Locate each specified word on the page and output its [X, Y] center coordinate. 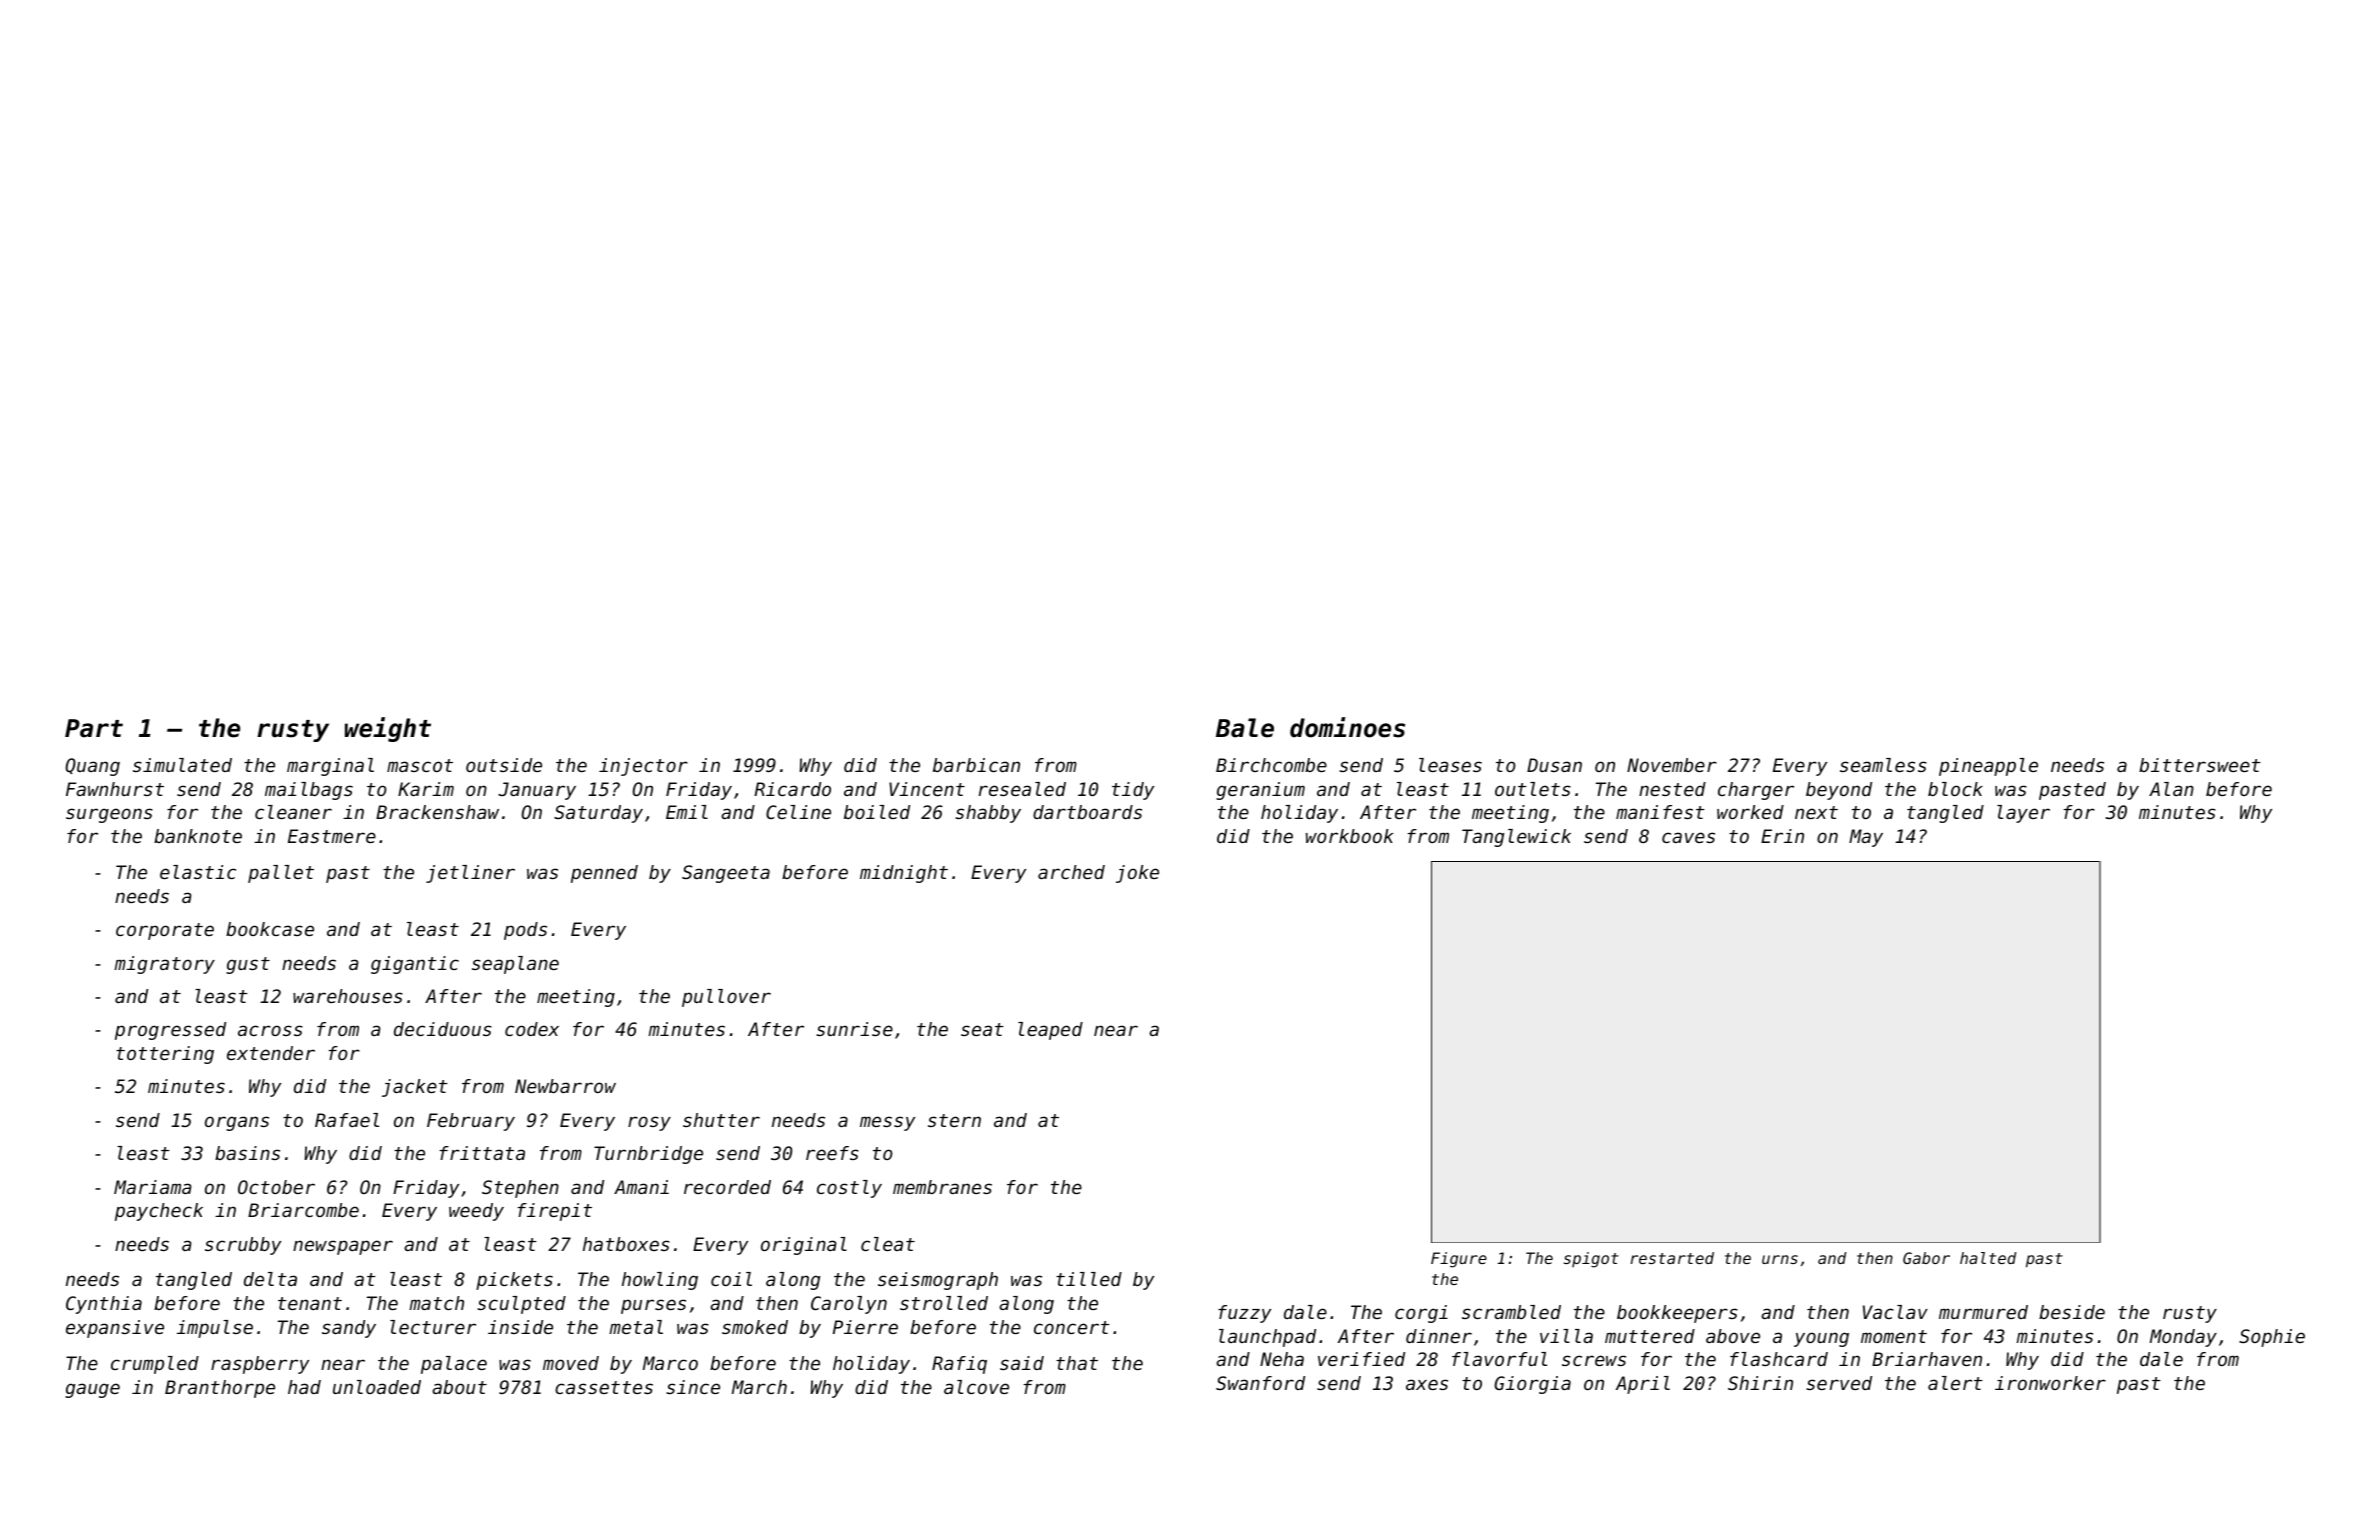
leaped [1050, 1031]
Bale [1245, 728]
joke [1137, 874]
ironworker [2050, 1383]
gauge [92, 1390]
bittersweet [2200, 765]
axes [1427, 1384]
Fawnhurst [115, 789]
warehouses [348, 996]
